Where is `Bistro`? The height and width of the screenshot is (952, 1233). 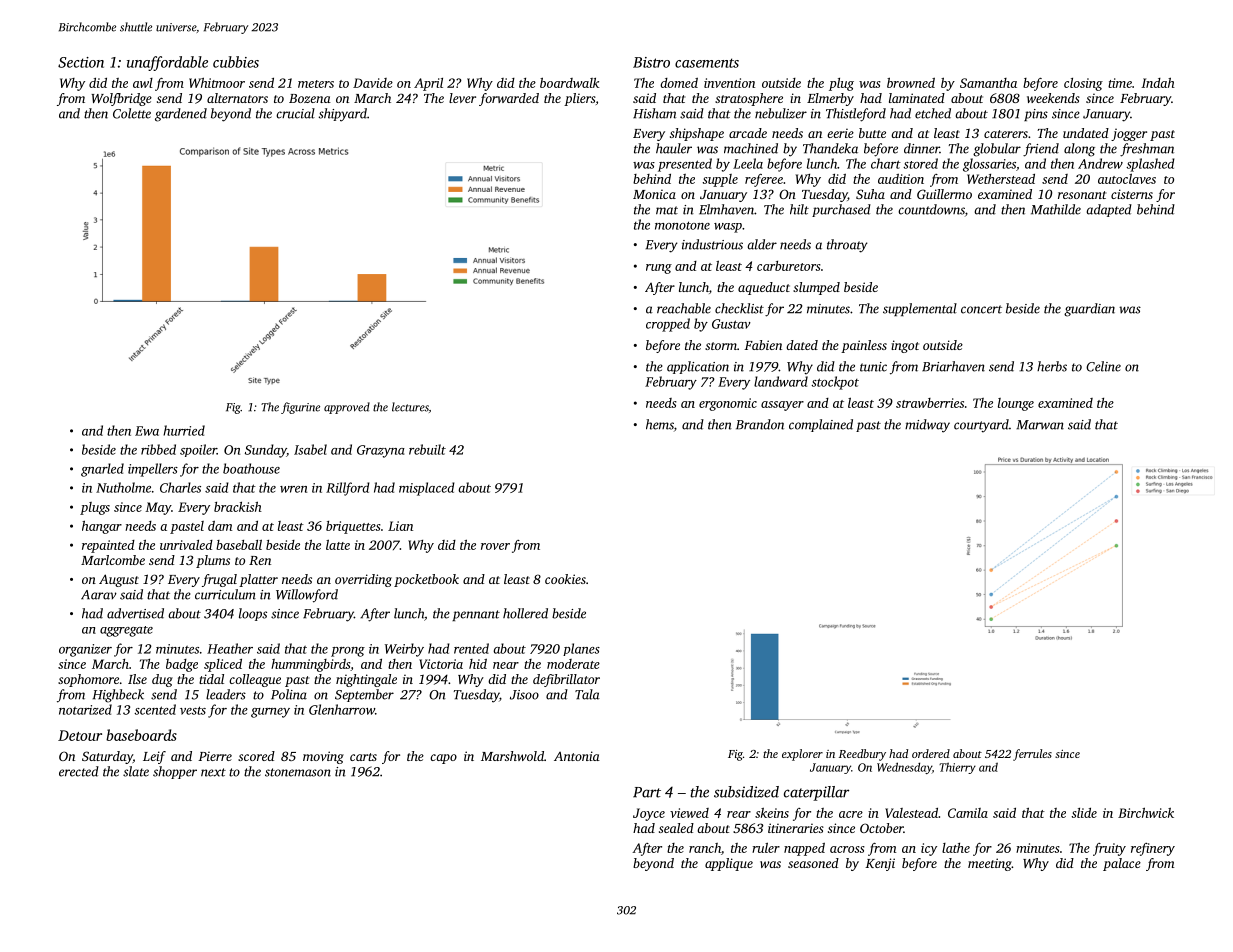
Bistro is located at coordinates (651, 62).
